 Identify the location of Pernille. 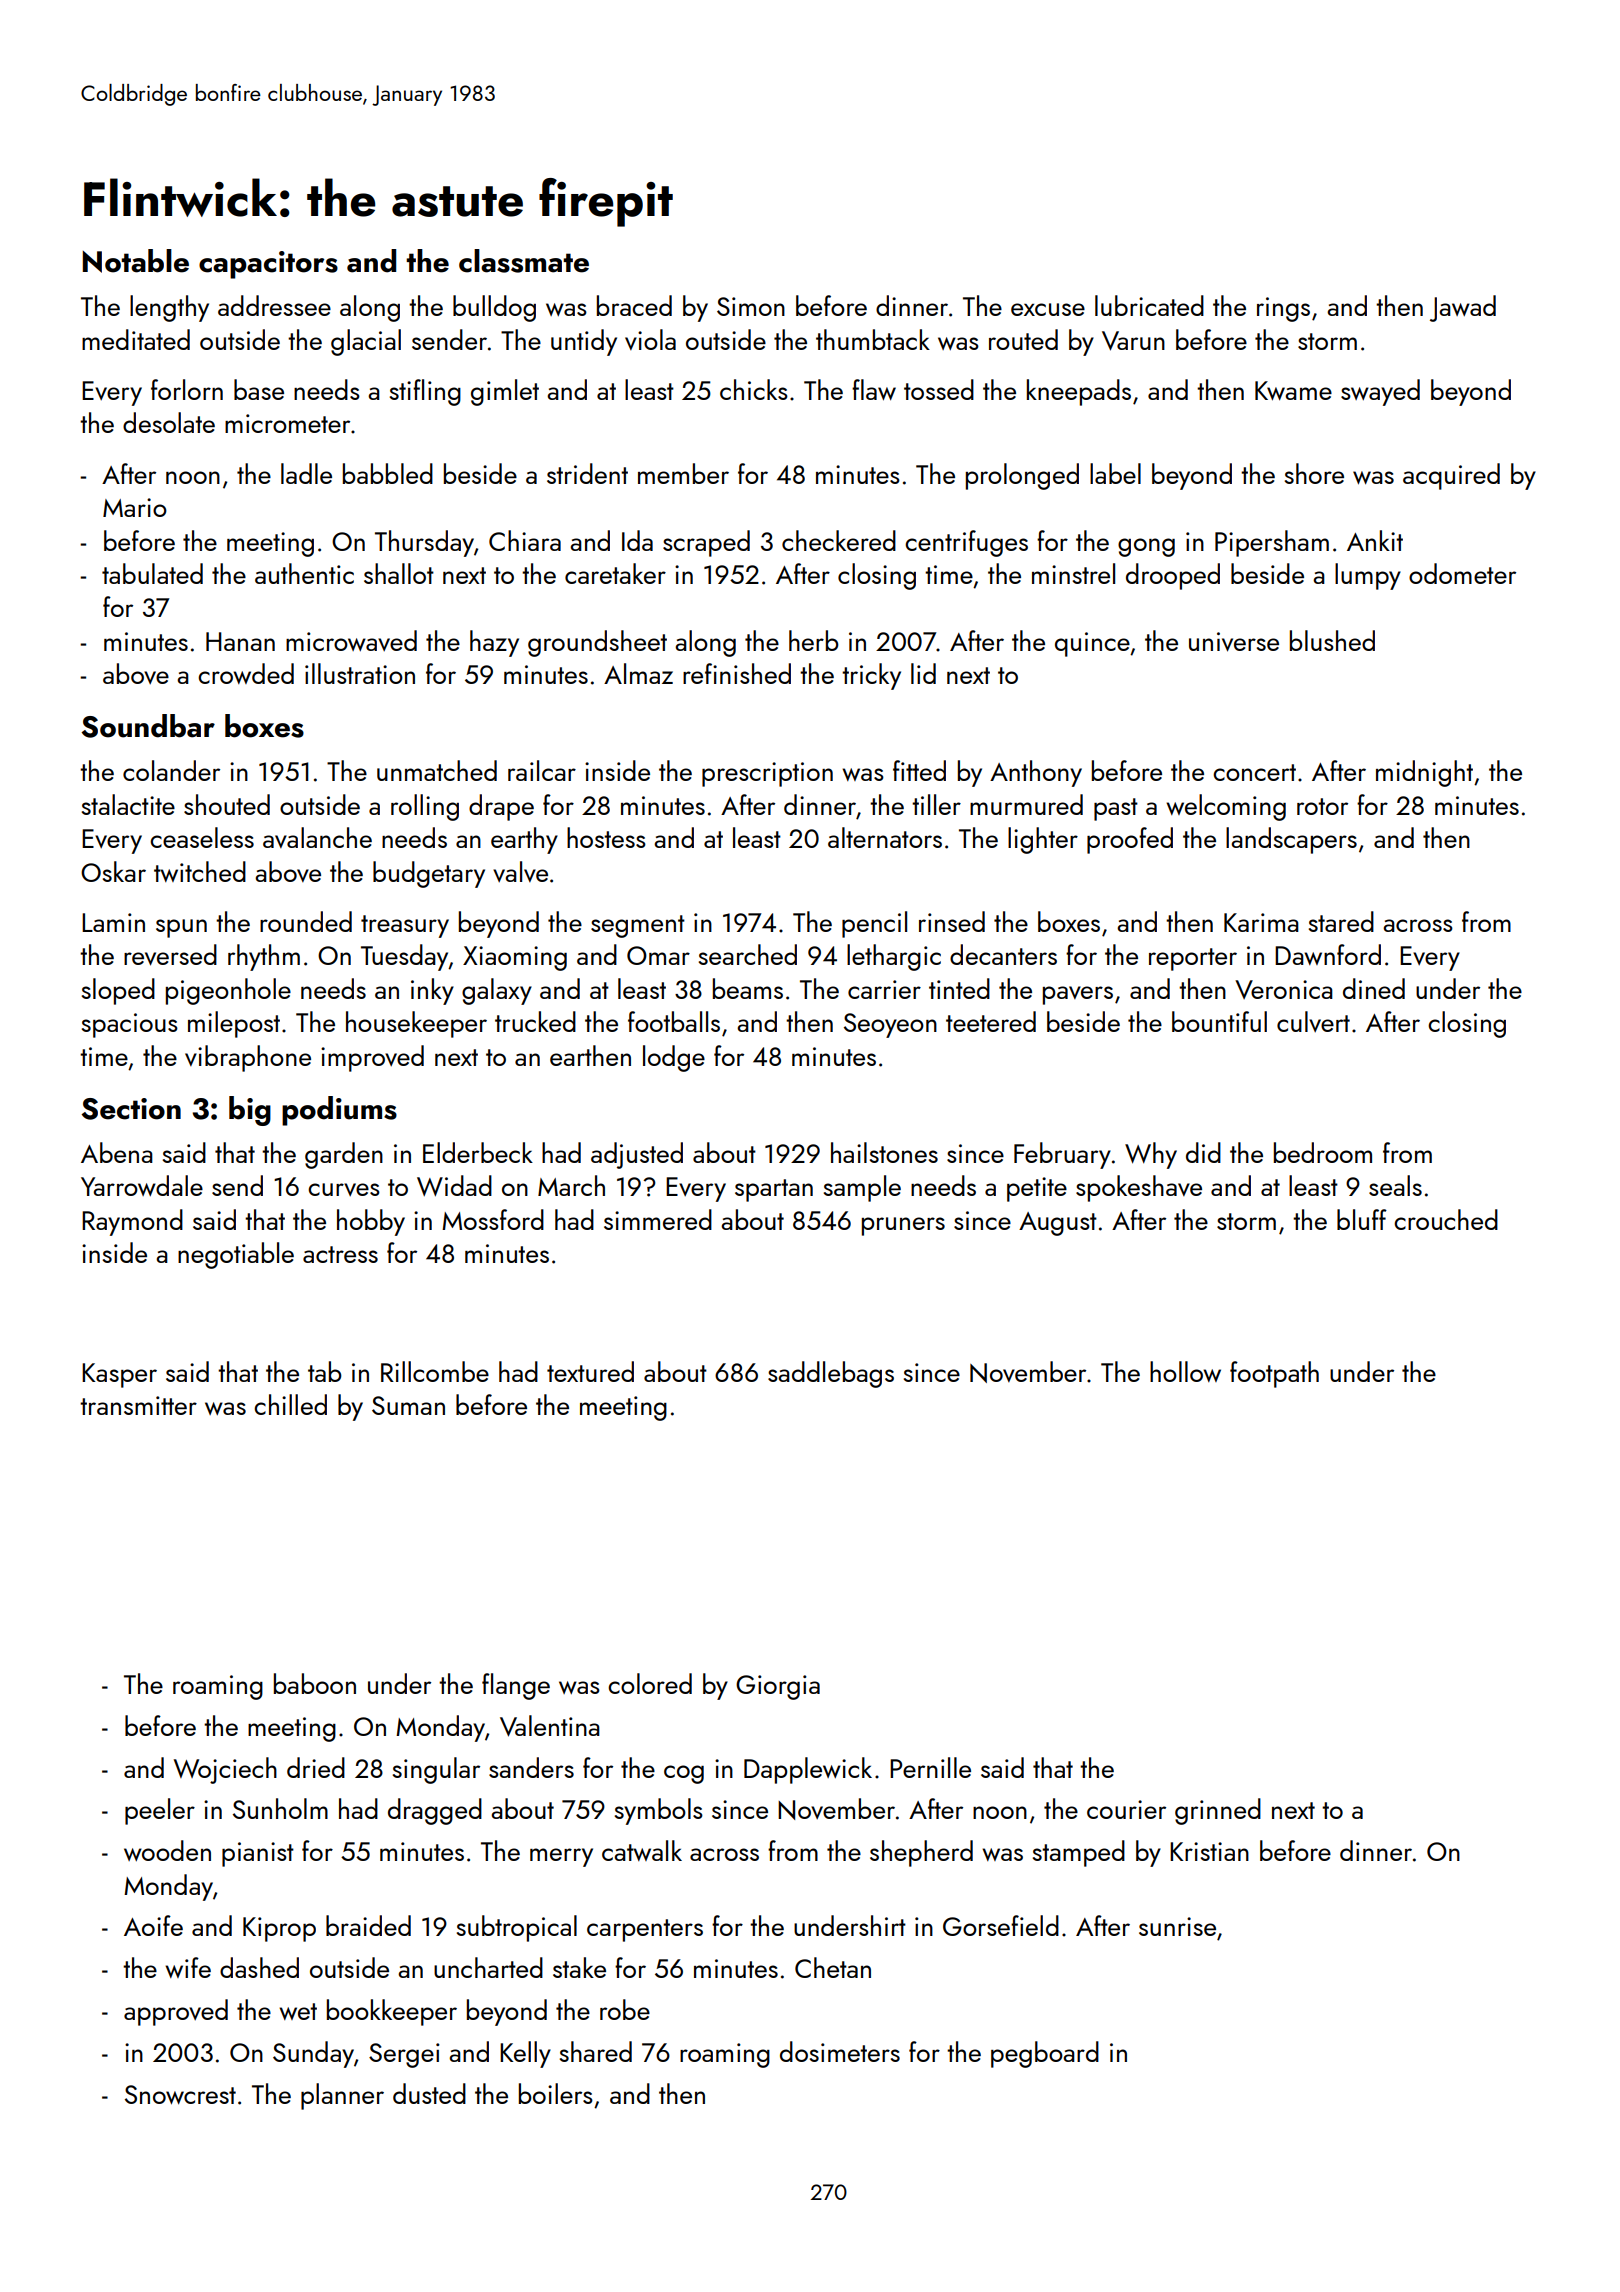
(930, 1767).
